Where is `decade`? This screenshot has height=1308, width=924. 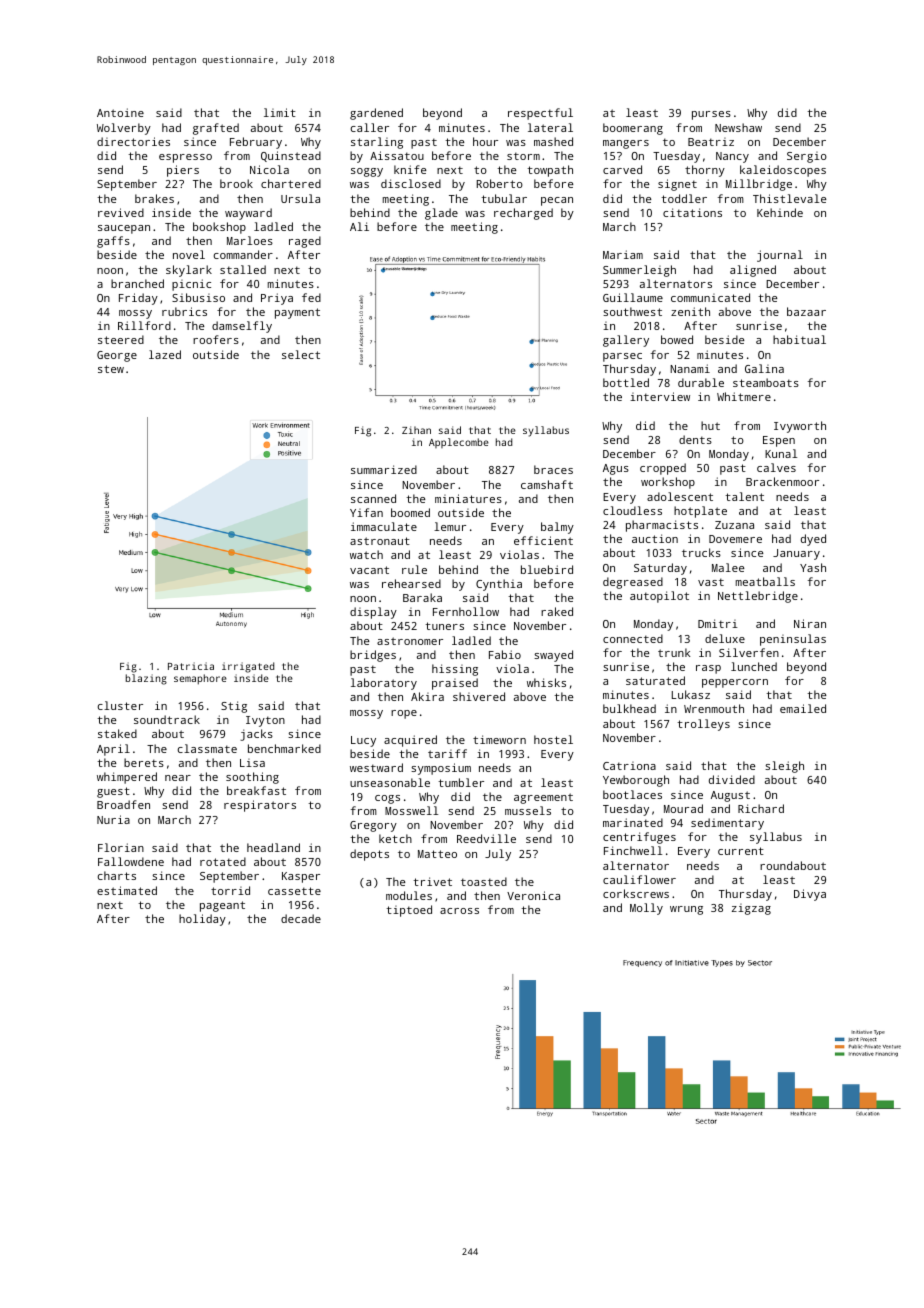
decade is located at coordinates (301, 918).
